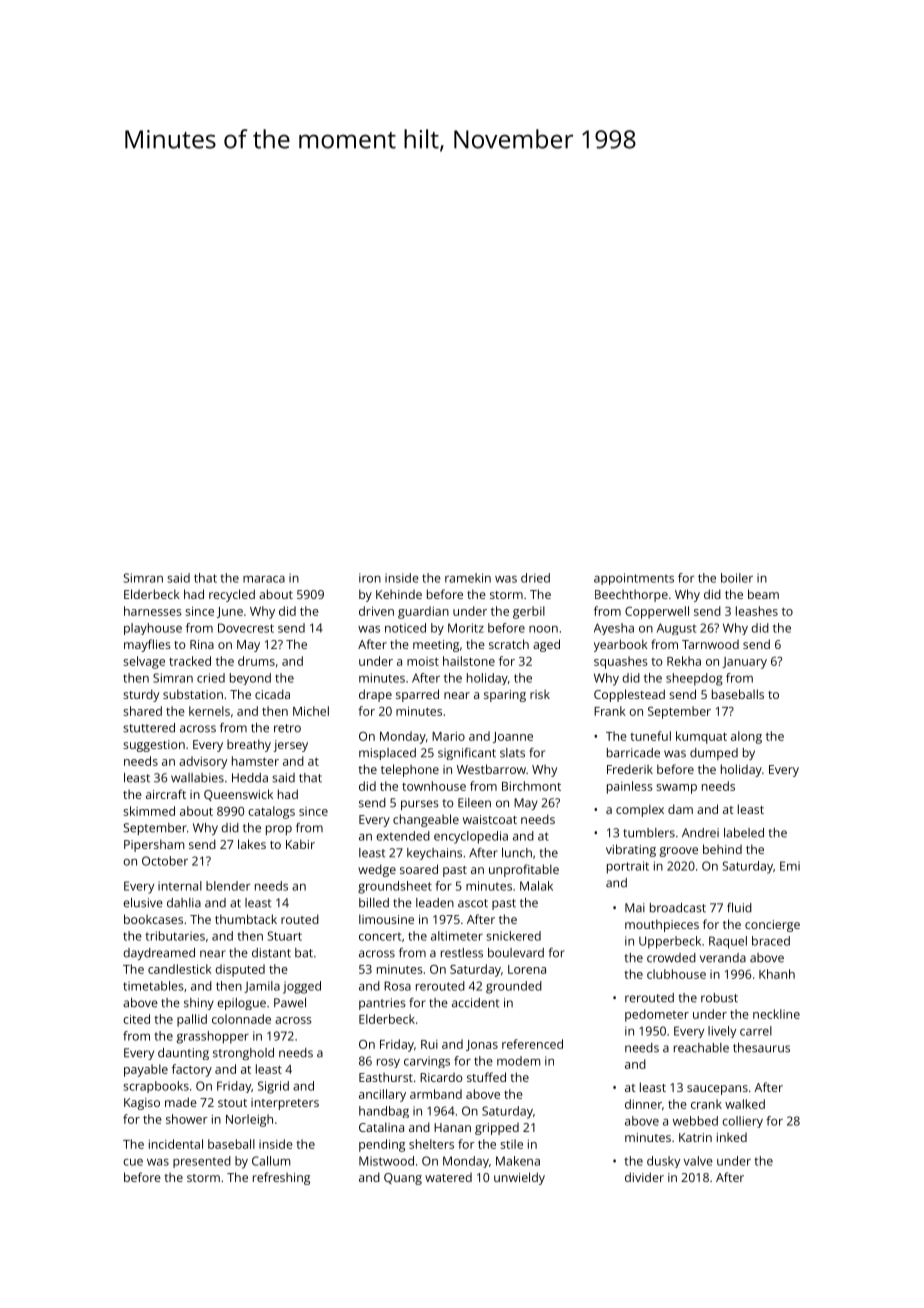 This document has width=924, height=1308. I want to click on retro, so click(287, 728).
